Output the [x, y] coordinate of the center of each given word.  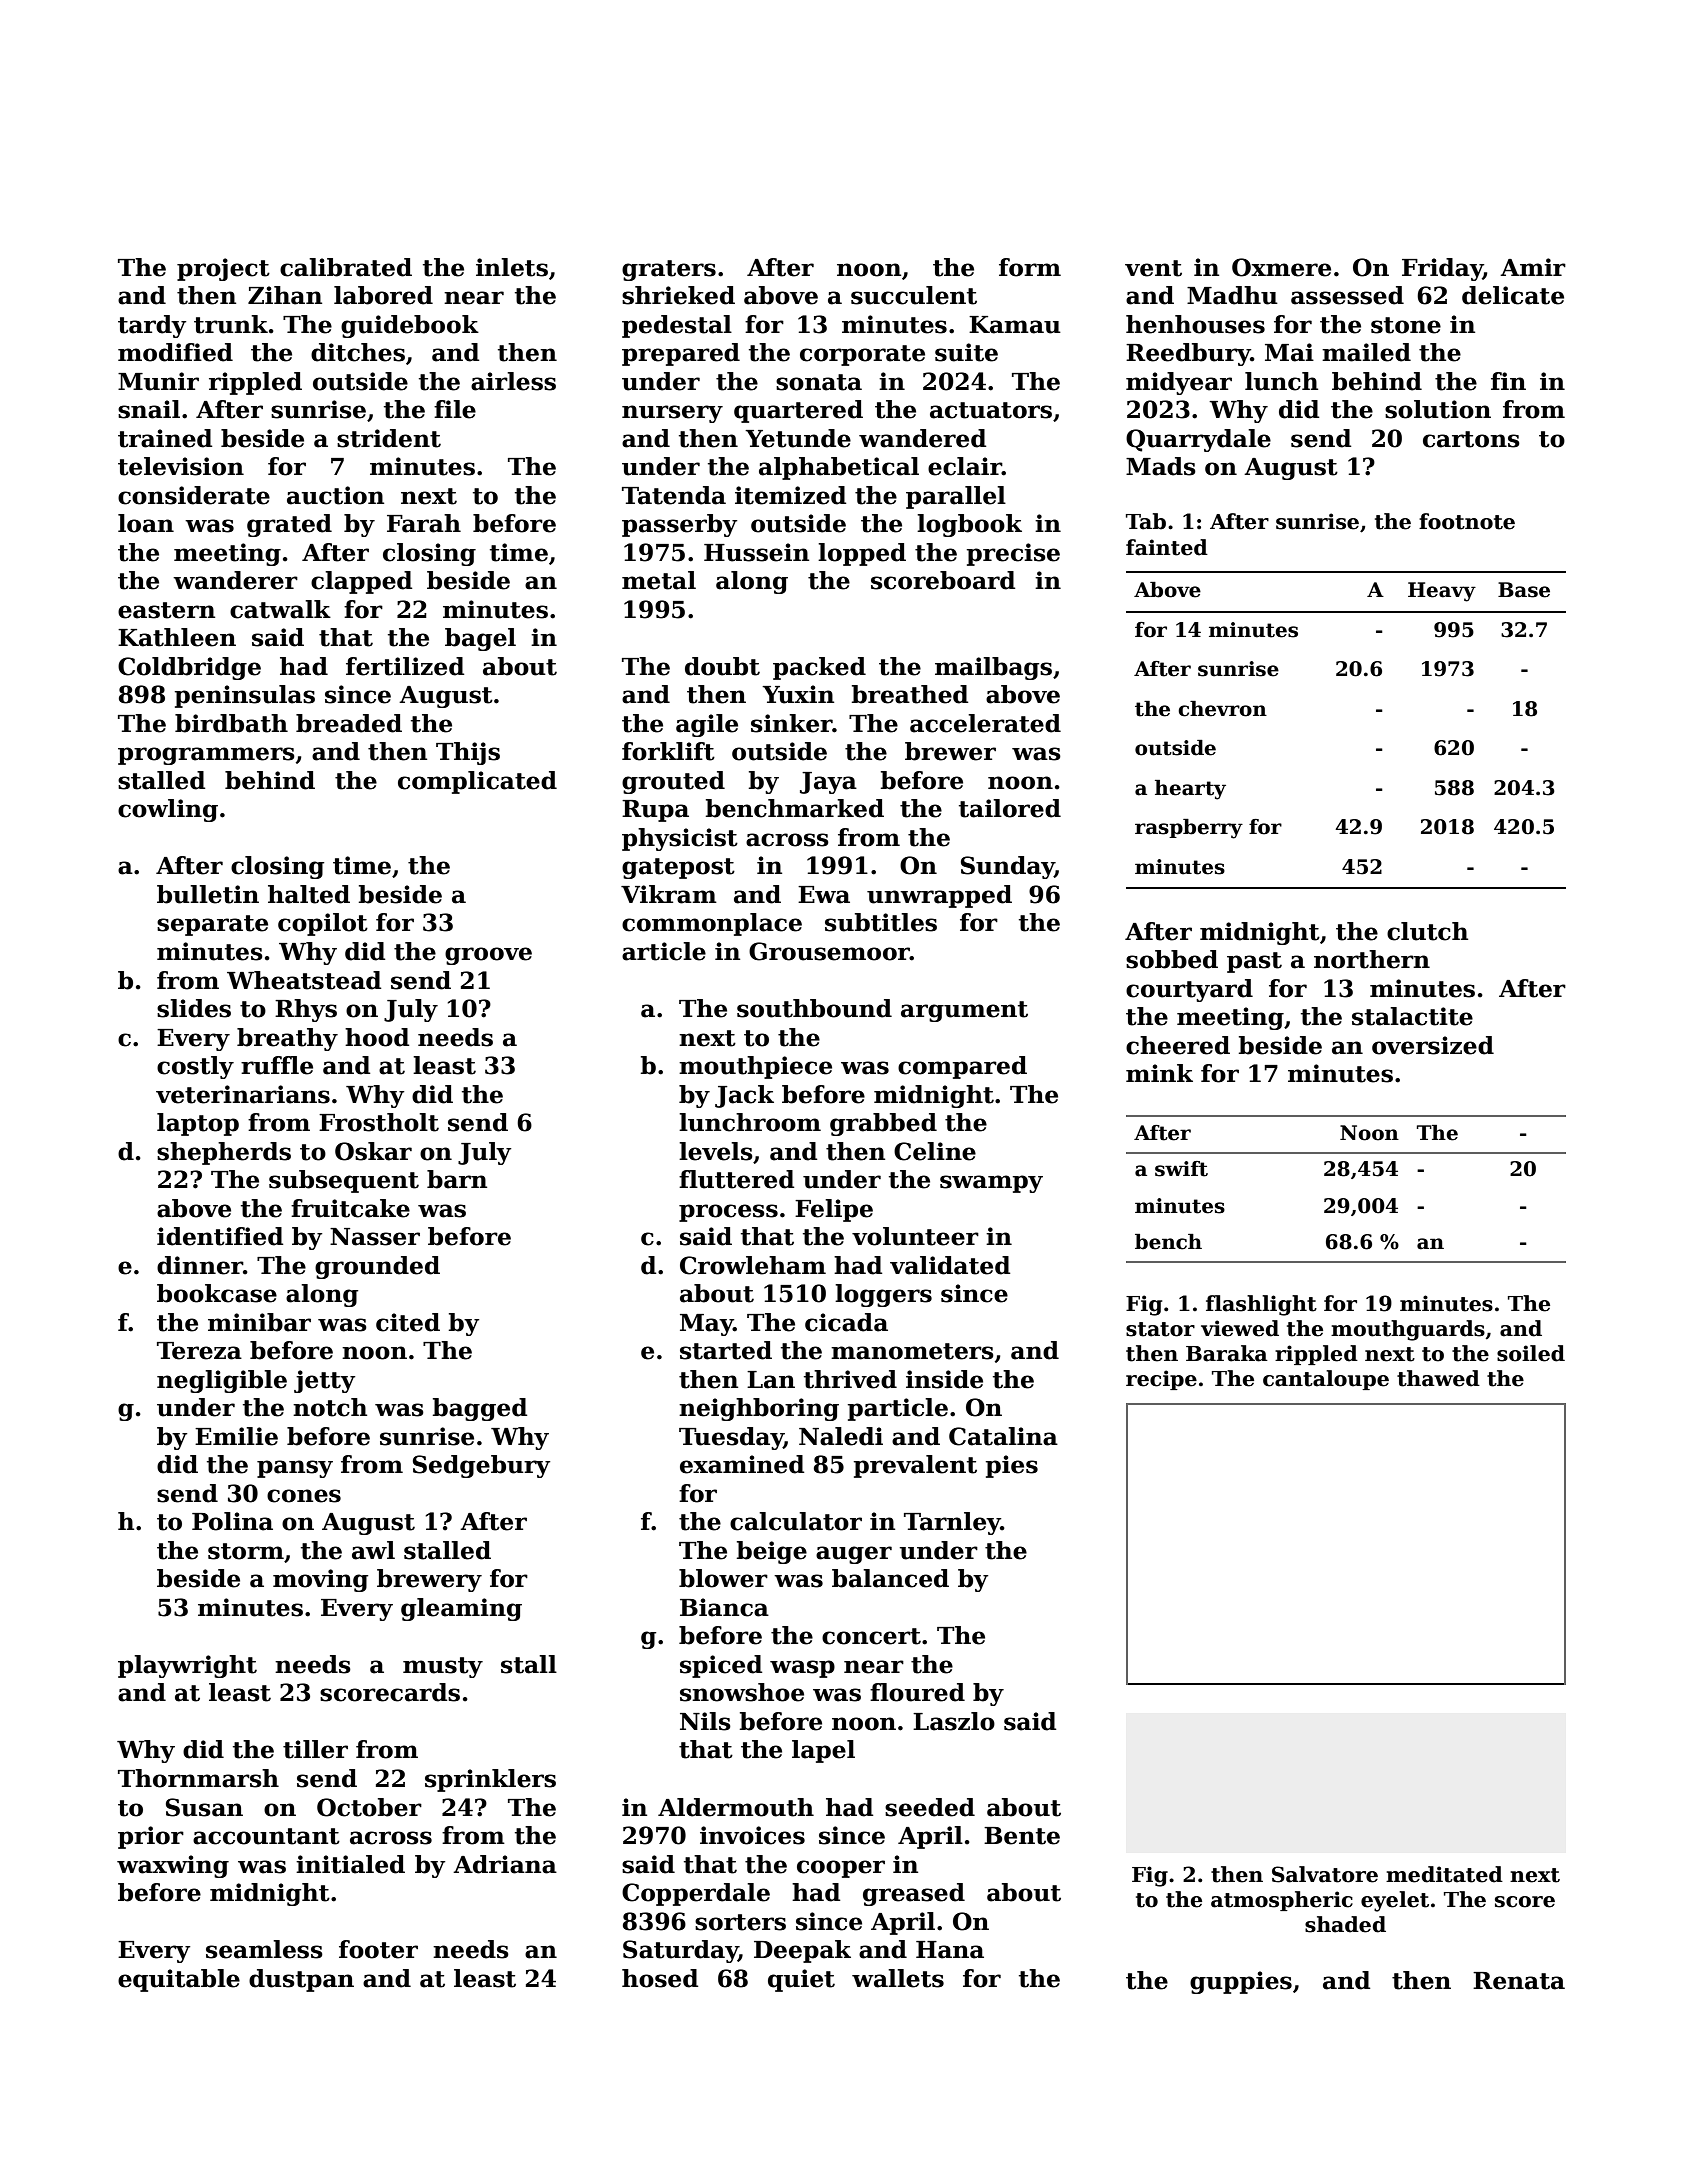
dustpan [301, 1980]
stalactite [1412, 1016]
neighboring [759, 1409]
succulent [914, 295]
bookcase [217, 1293]
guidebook [410, 326]
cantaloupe [1326, 1380]
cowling [168, 810]
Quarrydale [1198, 440]
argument [964, 1011]
